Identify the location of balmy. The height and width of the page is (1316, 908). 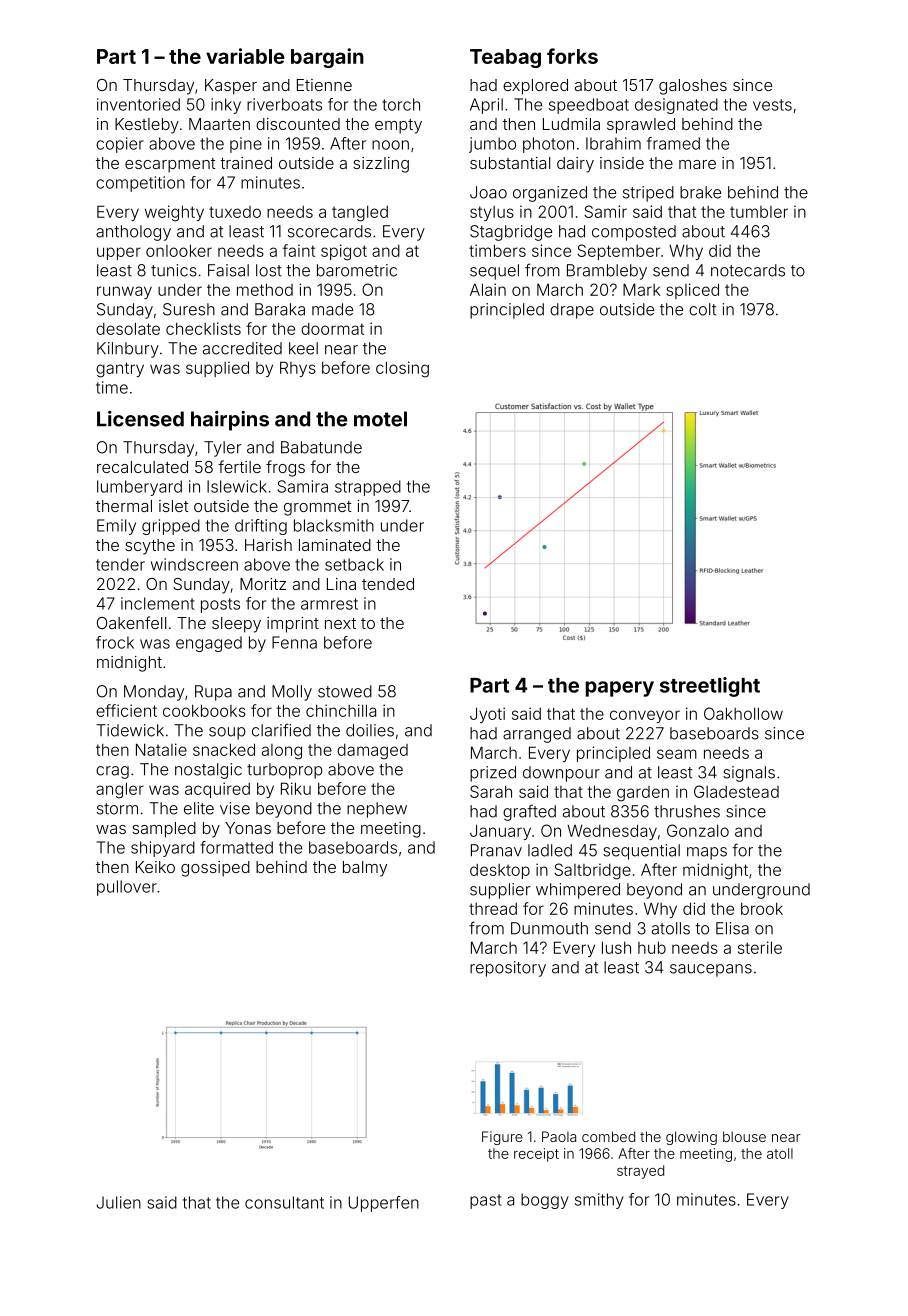
(365, 869).
